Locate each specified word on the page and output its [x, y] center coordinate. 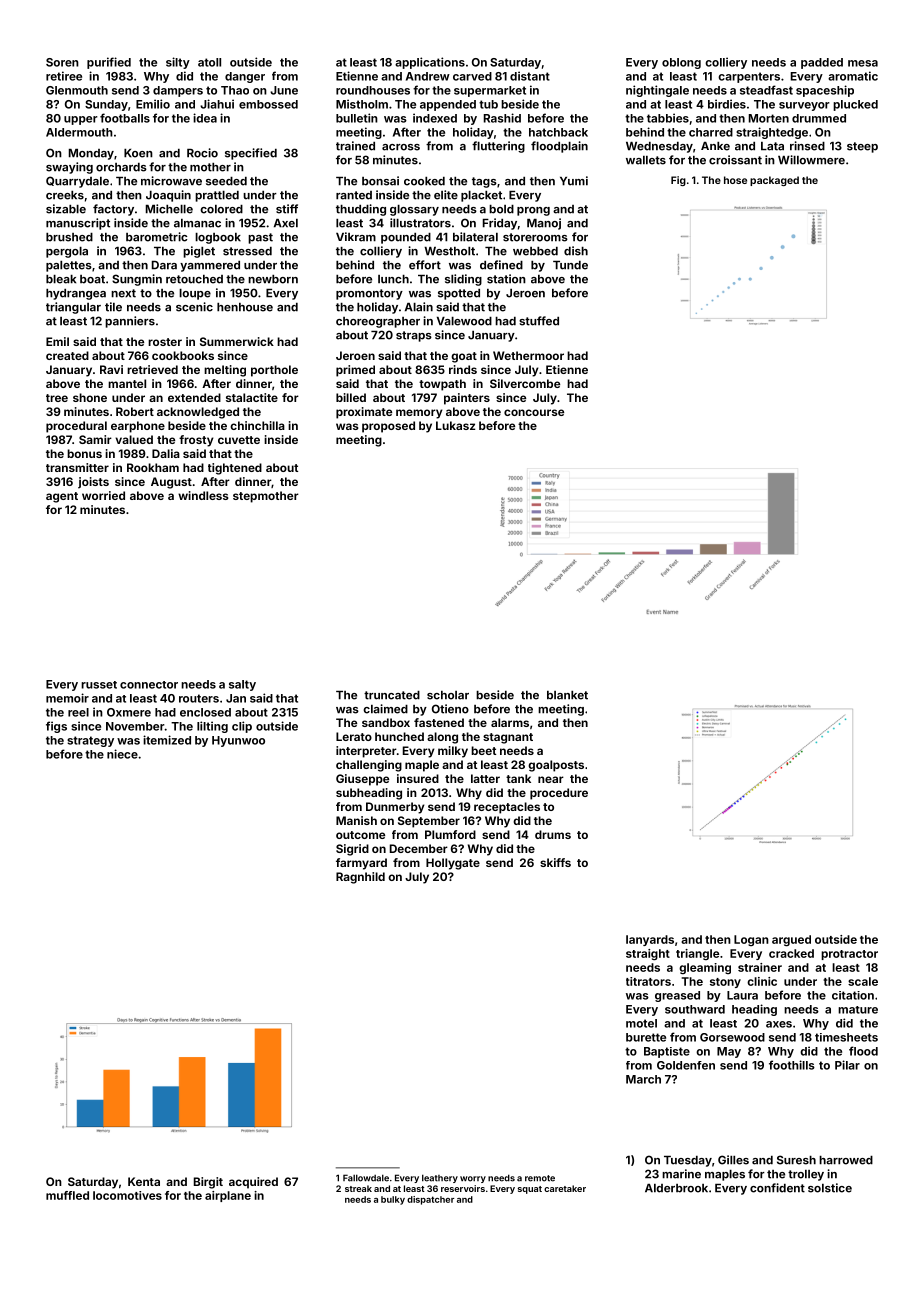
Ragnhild [360, 878]
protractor [849, 955]
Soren [62, 62]
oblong [681, 63]
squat [529, 1190]
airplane [228, 1196]
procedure [559, 794]
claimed [385, 709]
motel [641, 1023]
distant [530, 76]
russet [99, 685]
